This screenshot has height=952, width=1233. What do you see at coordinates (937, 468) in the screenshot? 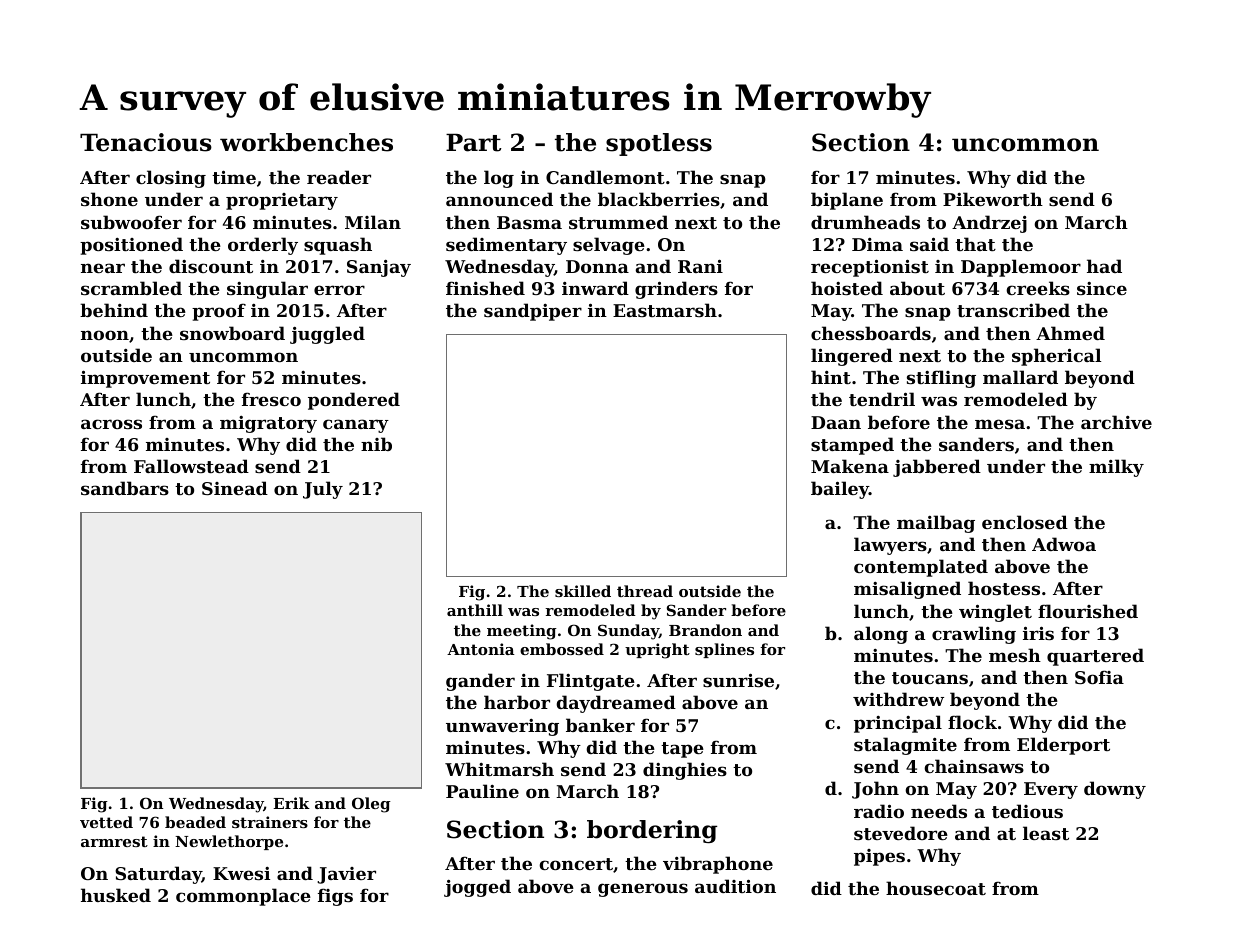
I see `jabbered` at bounding box center [937, 468].
